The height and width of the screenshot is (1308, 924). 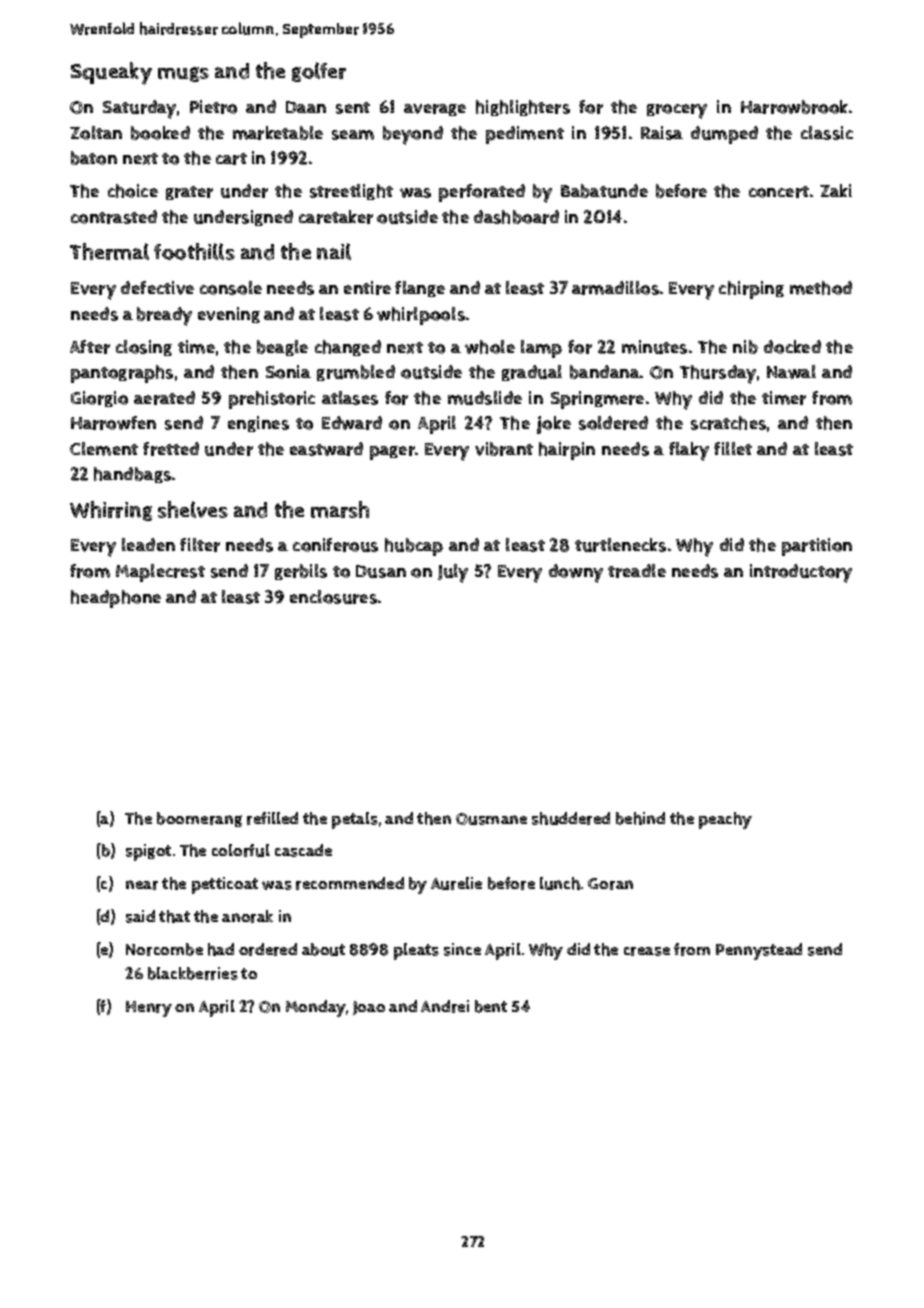 What do you see at coordinates (794, 107) in the screenshot?
I see `Harrowbrook` at bounding box center [794, 107].
